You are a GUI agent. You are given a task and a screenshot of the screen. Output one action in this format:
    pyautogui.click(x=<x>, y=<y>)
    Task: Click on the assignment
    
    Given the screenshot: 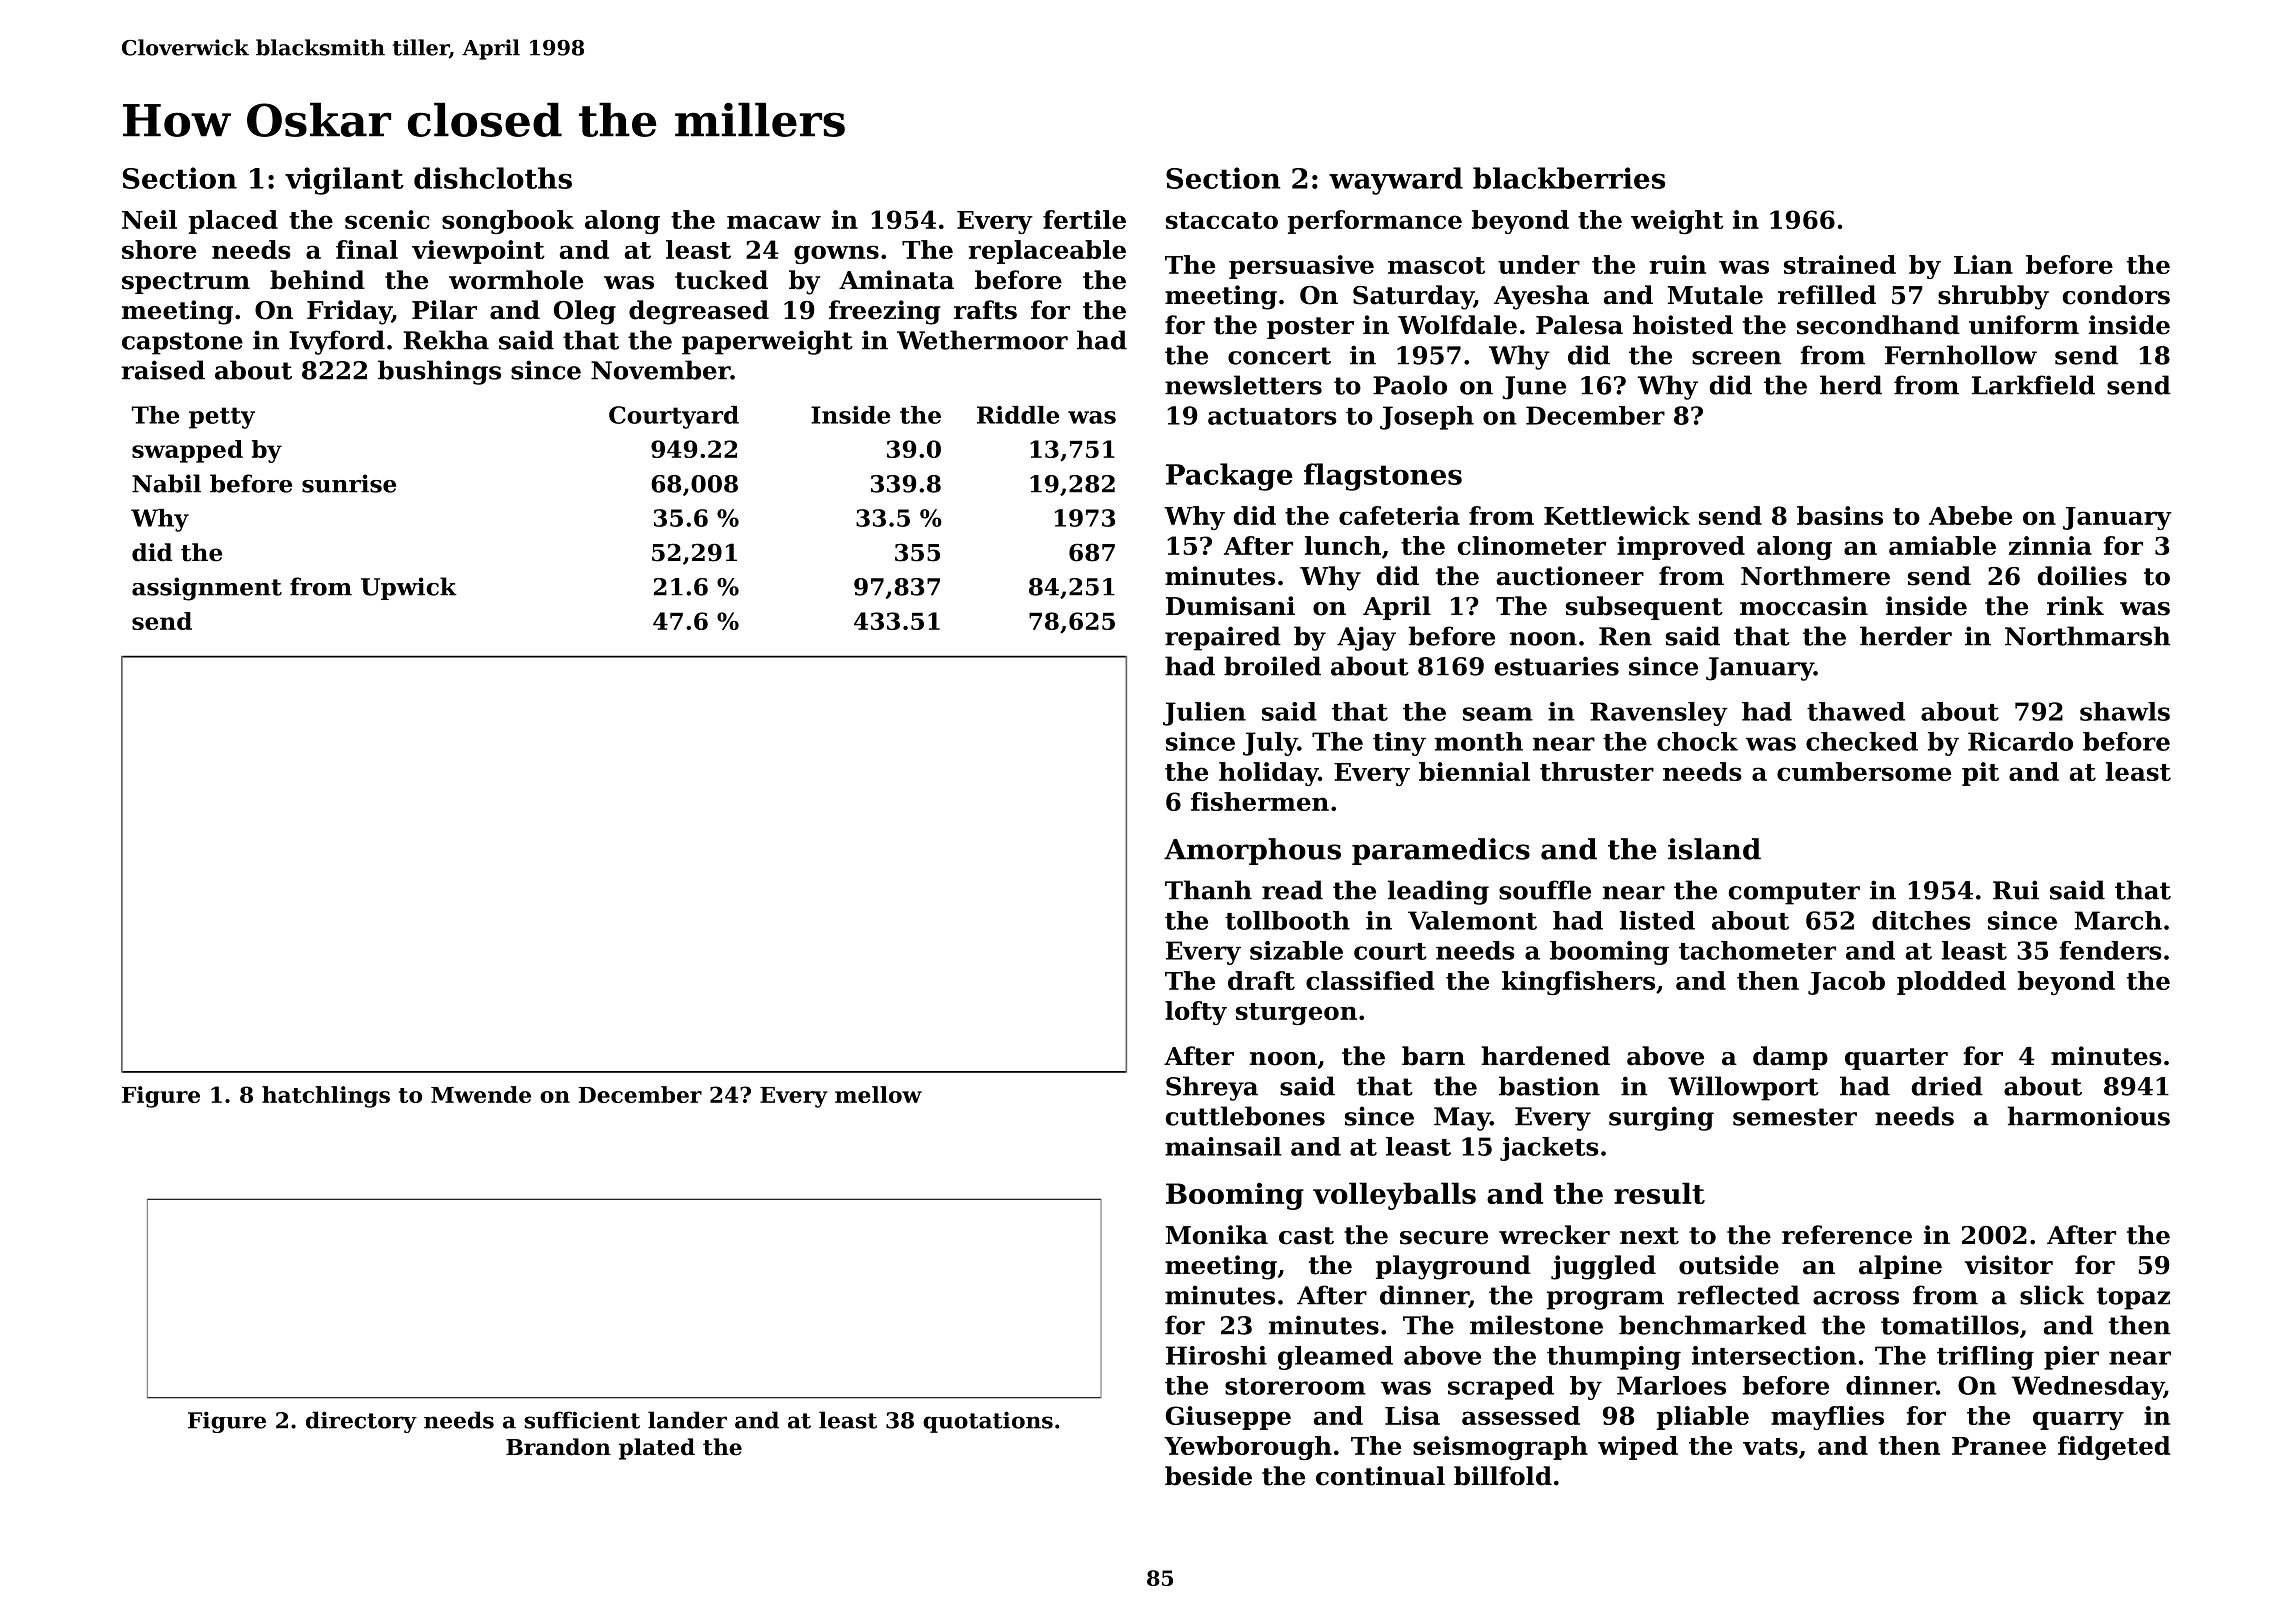 What is the action you would take?
    pyautogui.click(x=207, y=589)
